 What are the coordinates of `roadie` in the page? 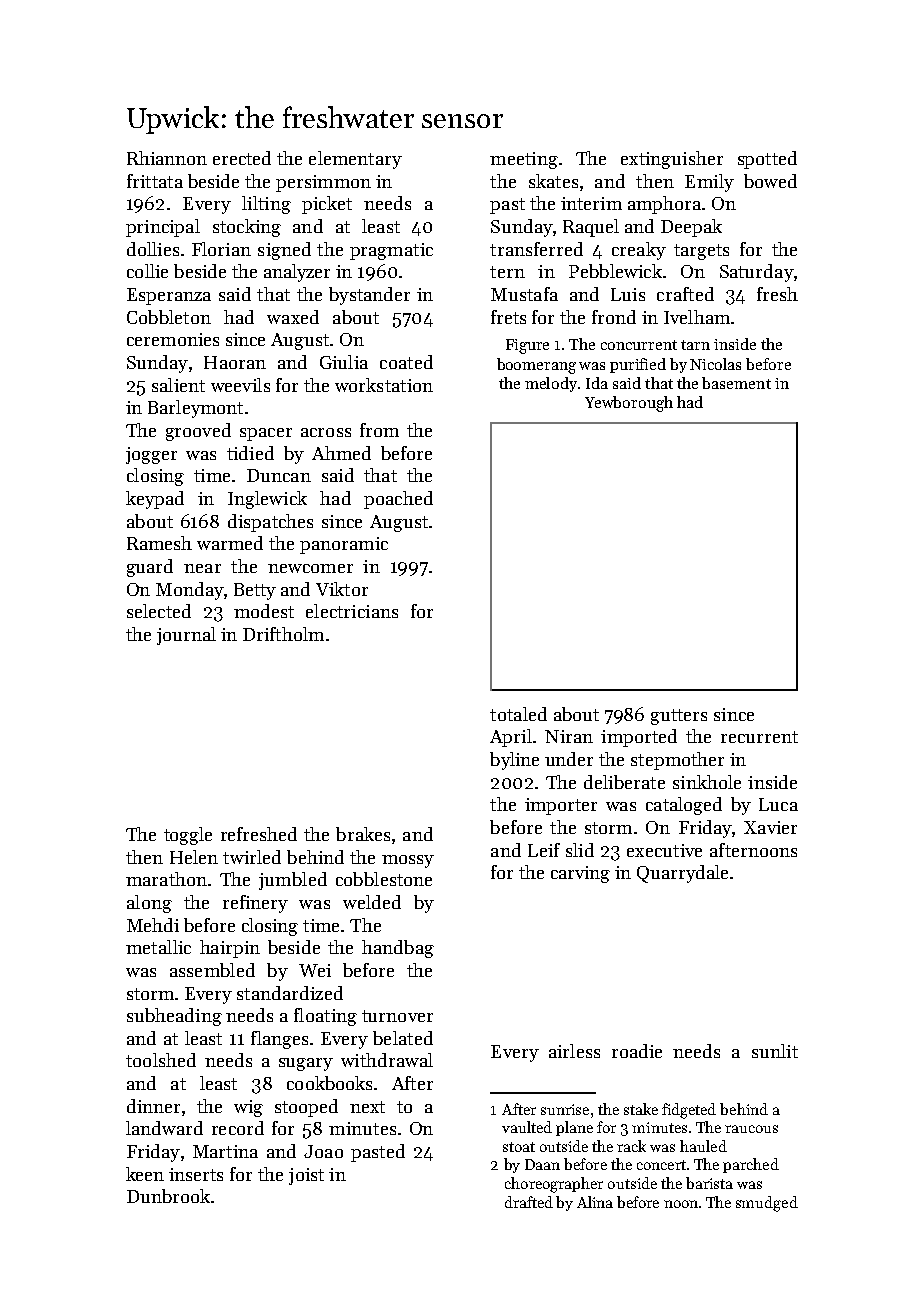 It's located at (637, 1051).
